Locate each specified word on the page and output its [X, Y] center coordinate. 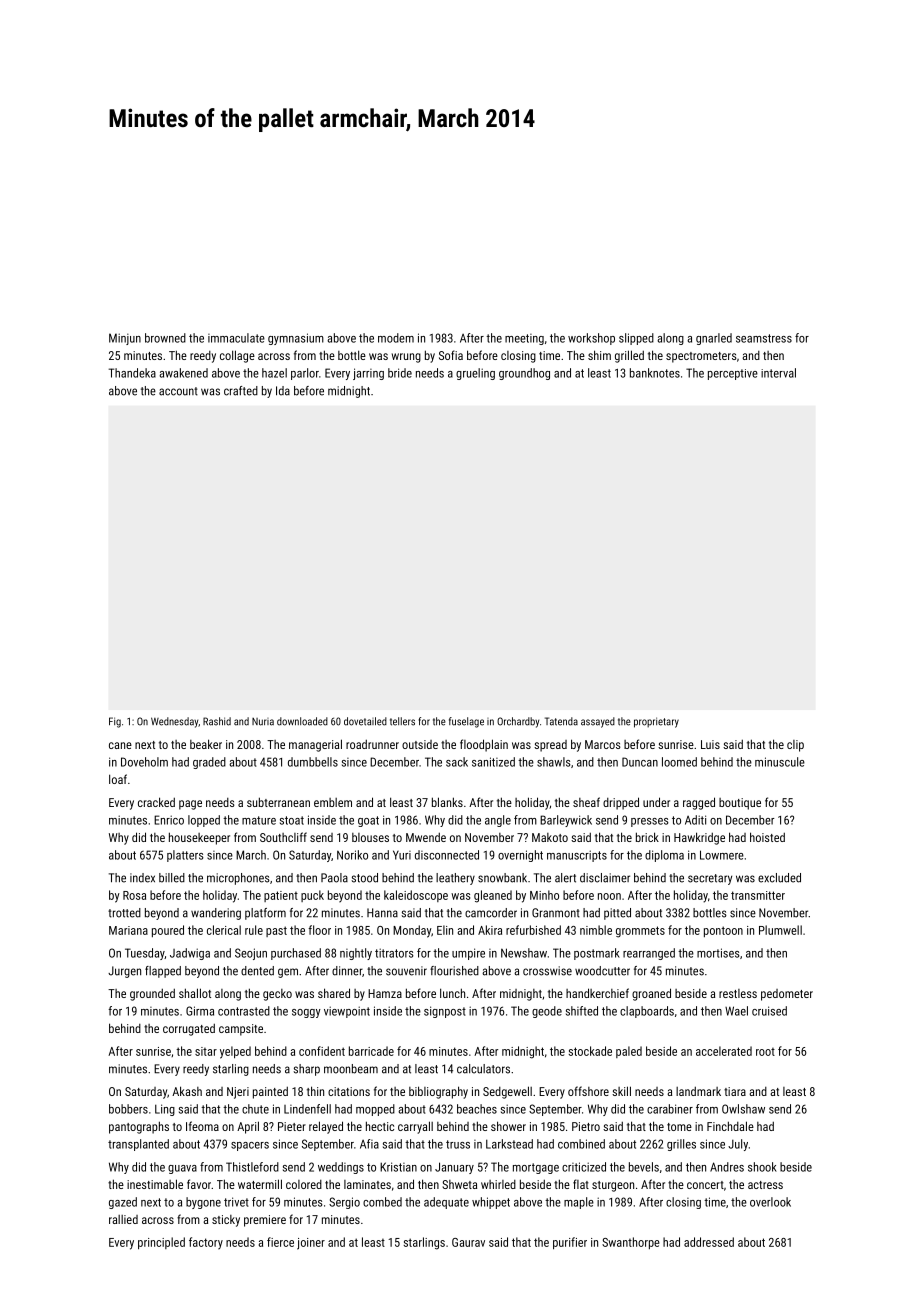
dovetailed [365, 721]
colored [304, 1184]
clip [795, 746]
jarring [368, 374]
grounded [152, 994]
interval [778, 373]
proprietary [656, 722]
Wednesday [174, 722]
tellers [402, 721]
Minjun [125, 339]
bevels [644, 1167]
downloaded [302, 721]
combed [382, 1202]
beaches [477, 1109]
